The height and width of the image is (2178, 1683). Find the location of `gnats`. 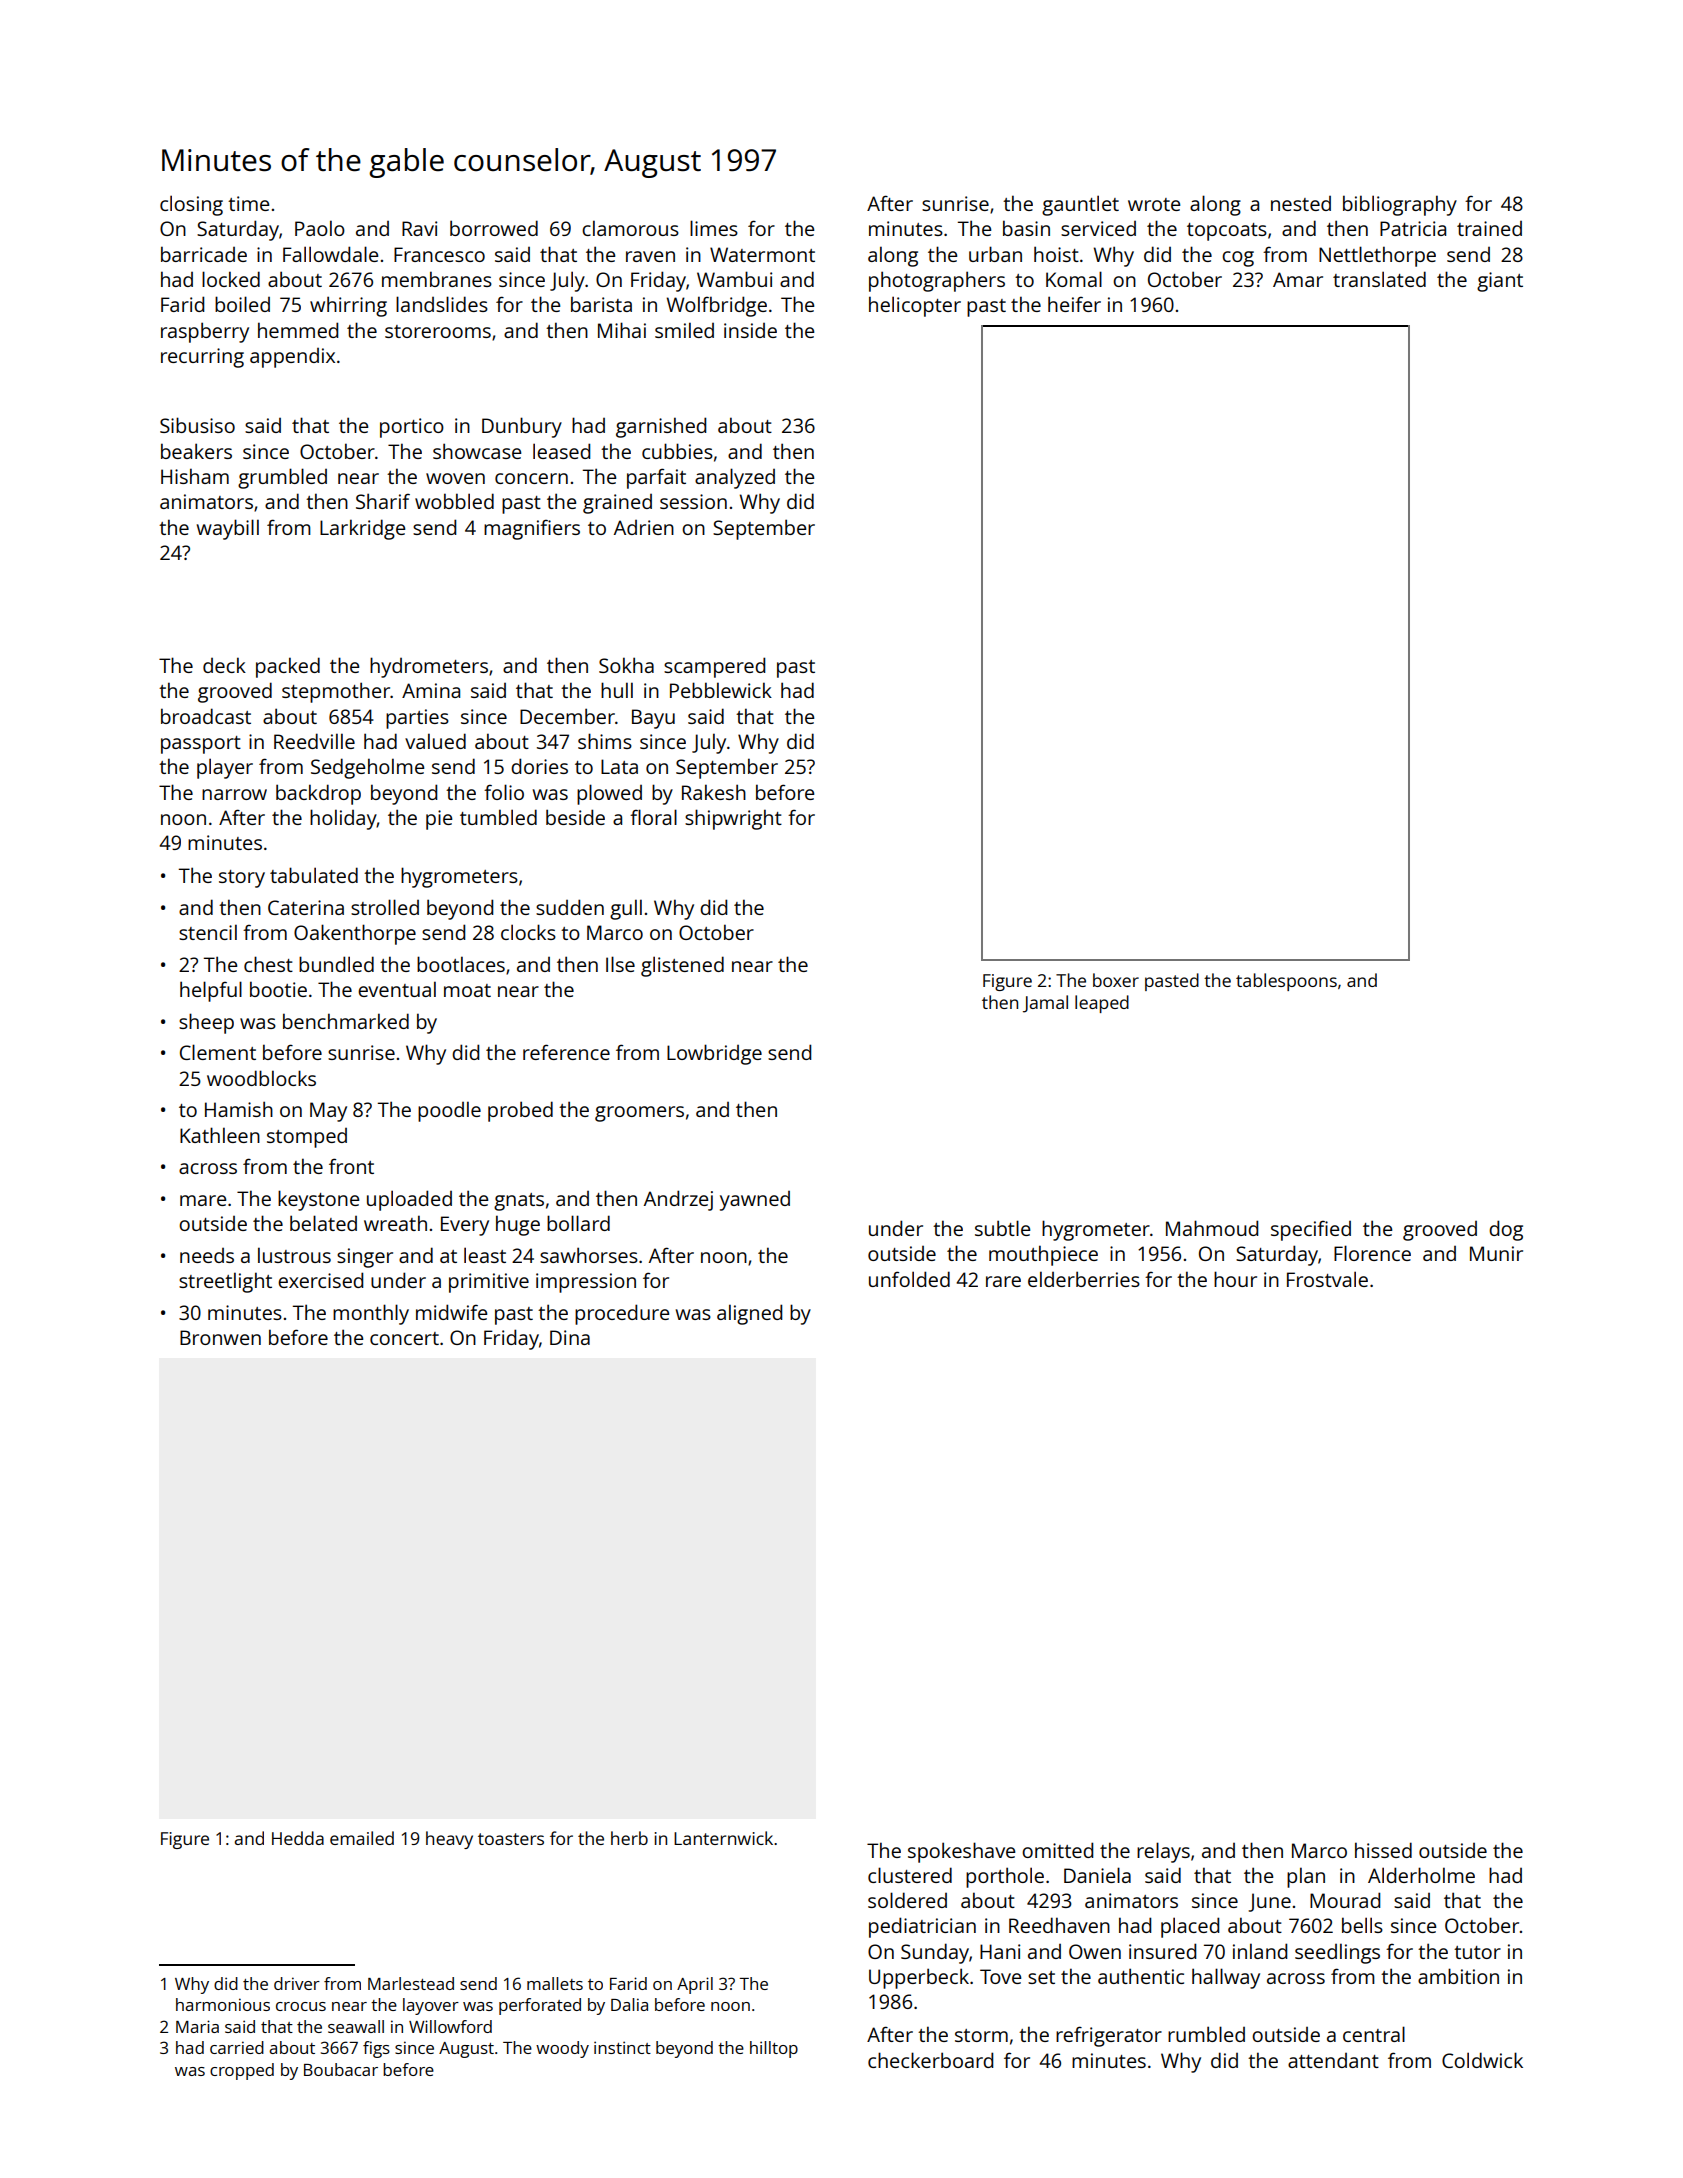

gnats is located at coordinates (519, 1202).
